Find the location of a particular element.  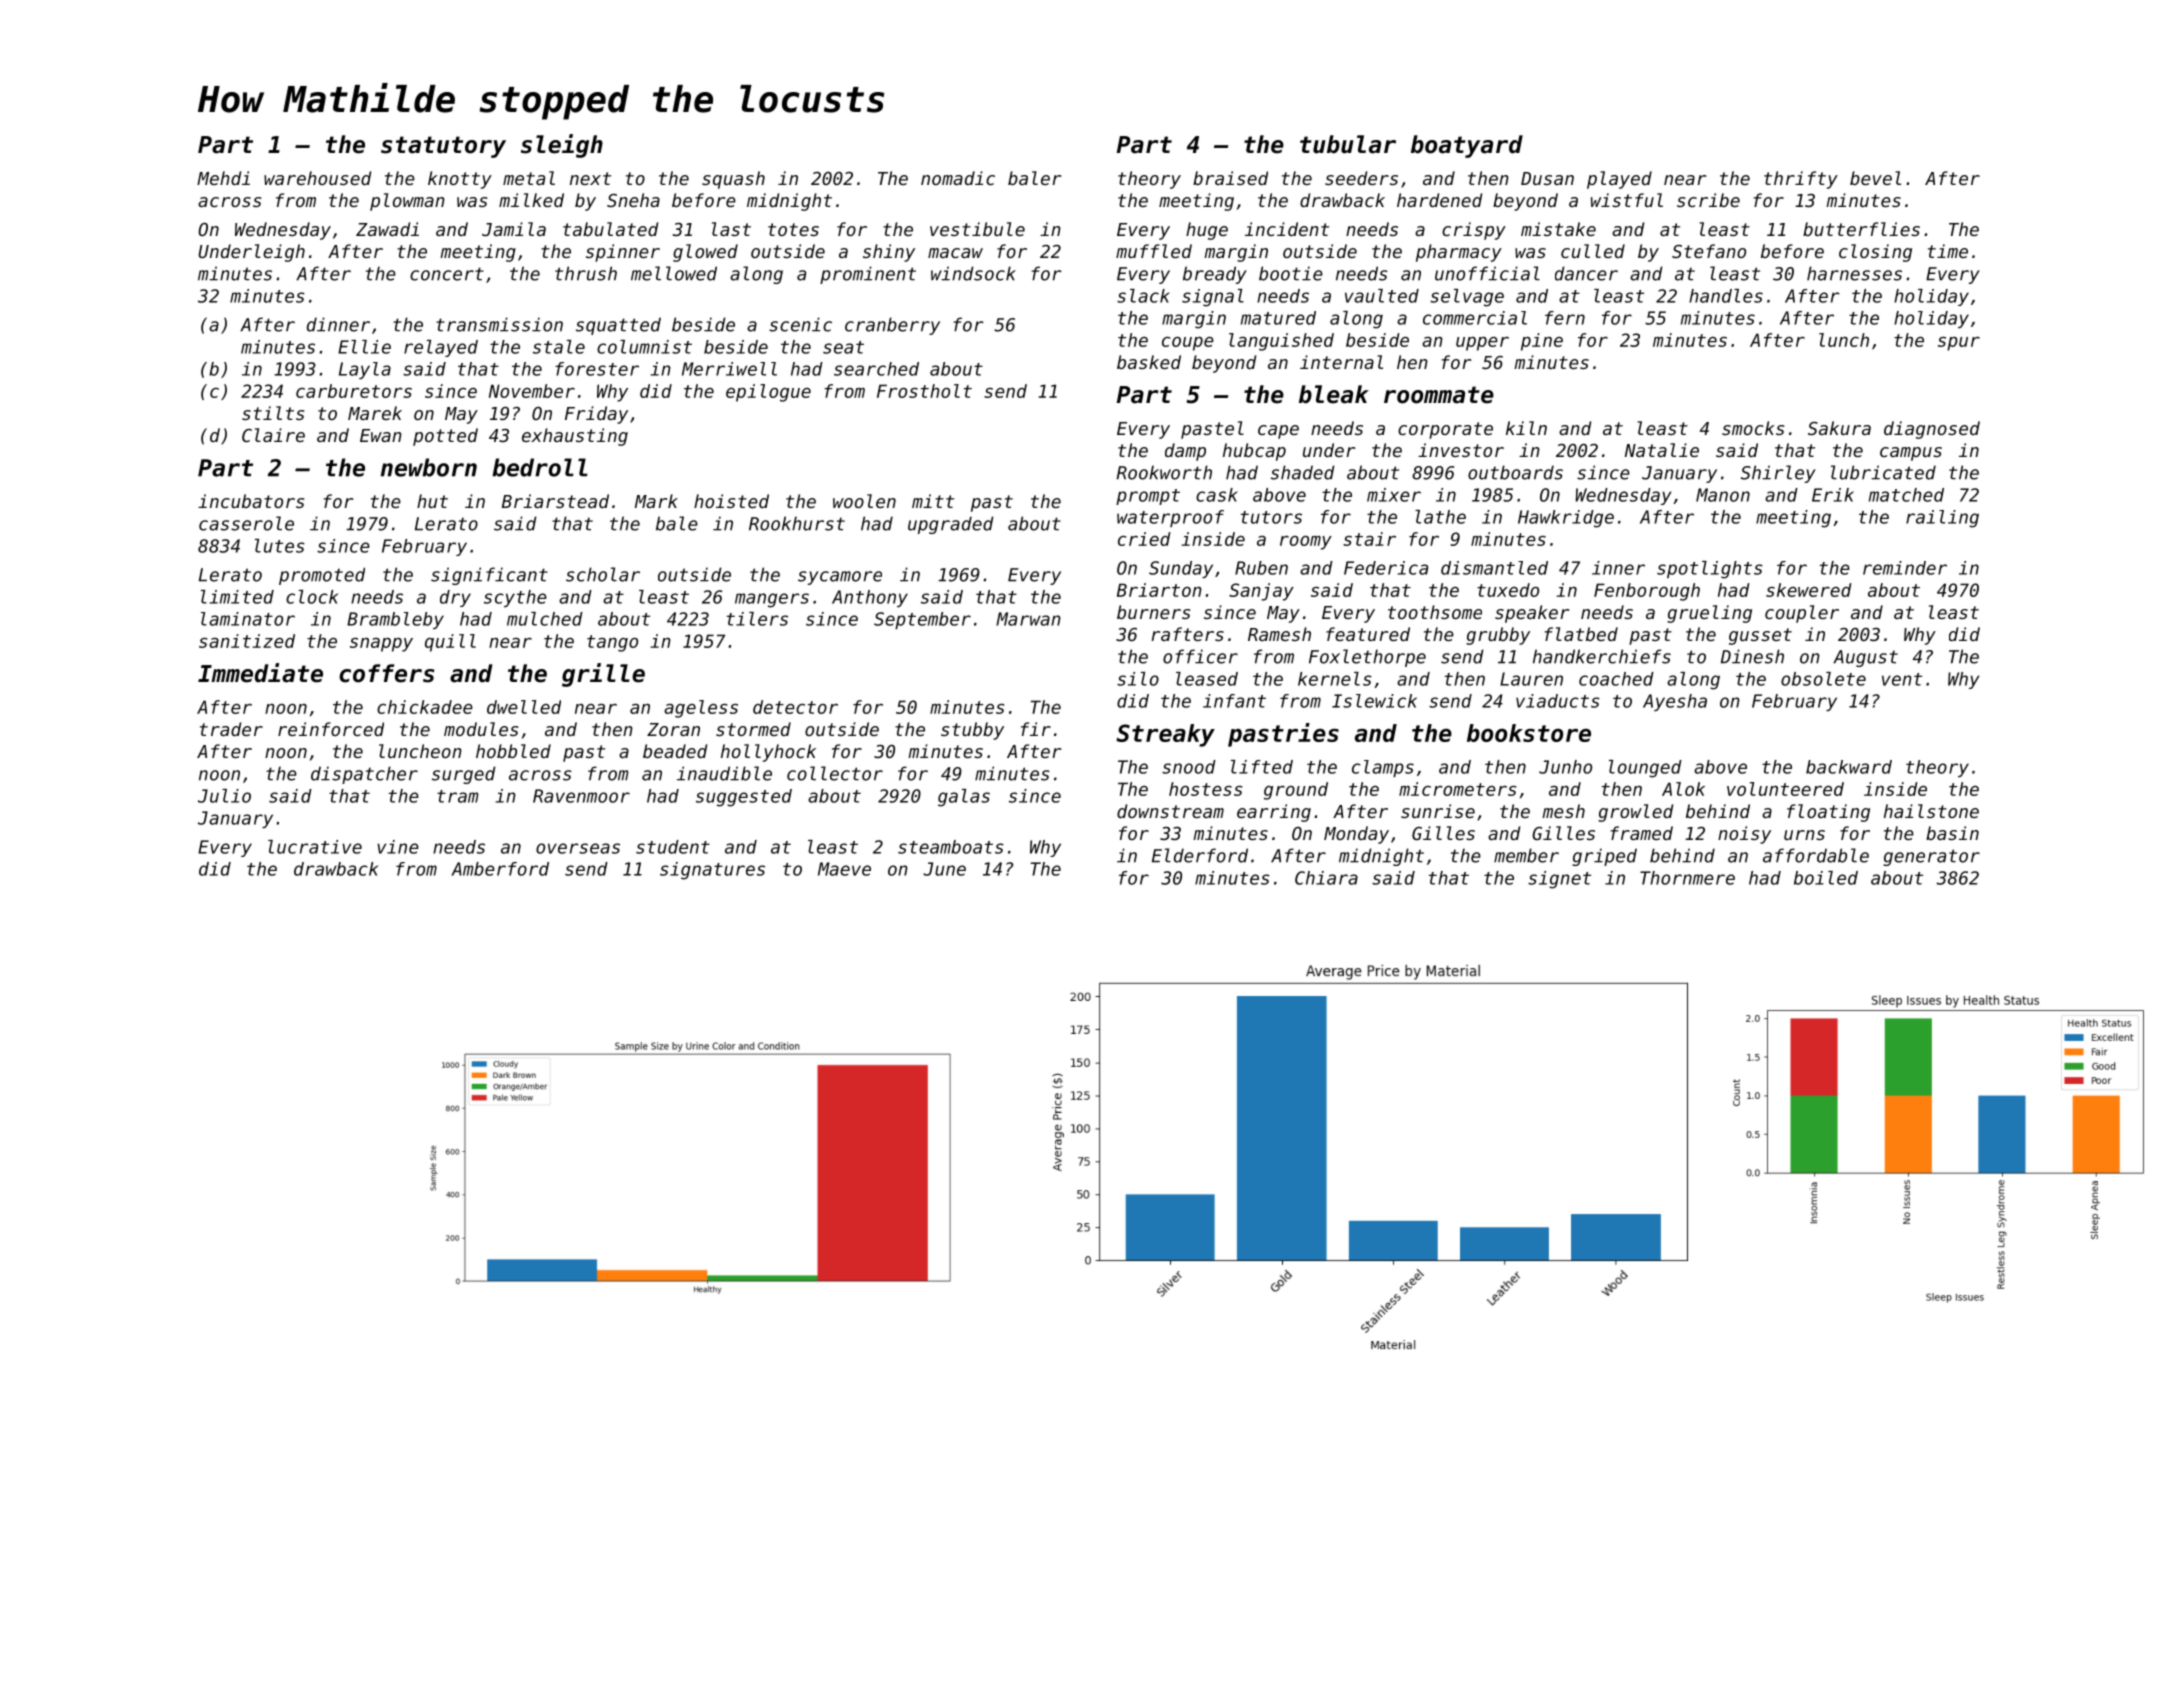

damp is located at coordinates (1185, 452).
